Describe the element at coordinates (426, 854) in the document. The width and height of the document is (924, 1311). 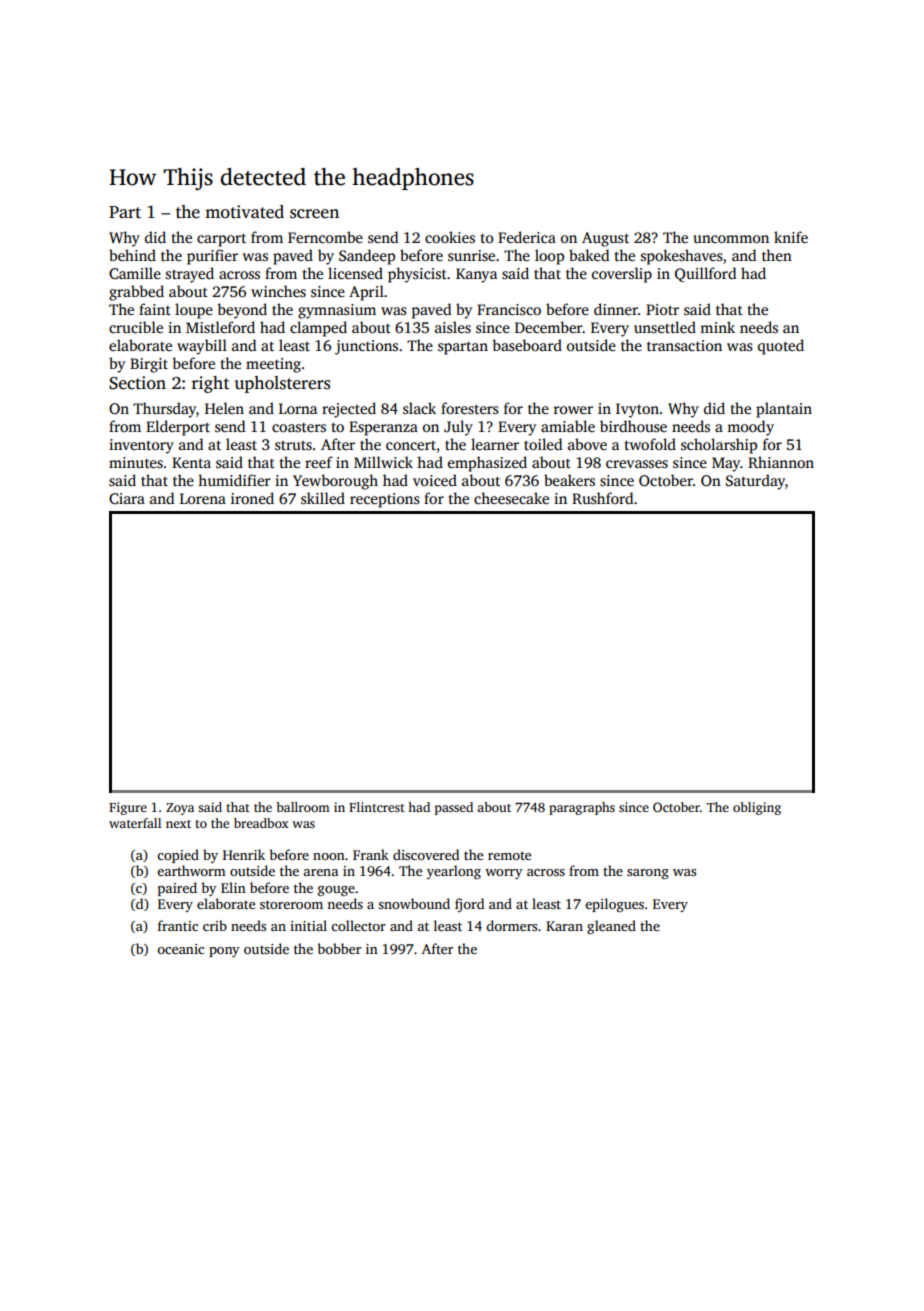
I see `discovered` at that location.
